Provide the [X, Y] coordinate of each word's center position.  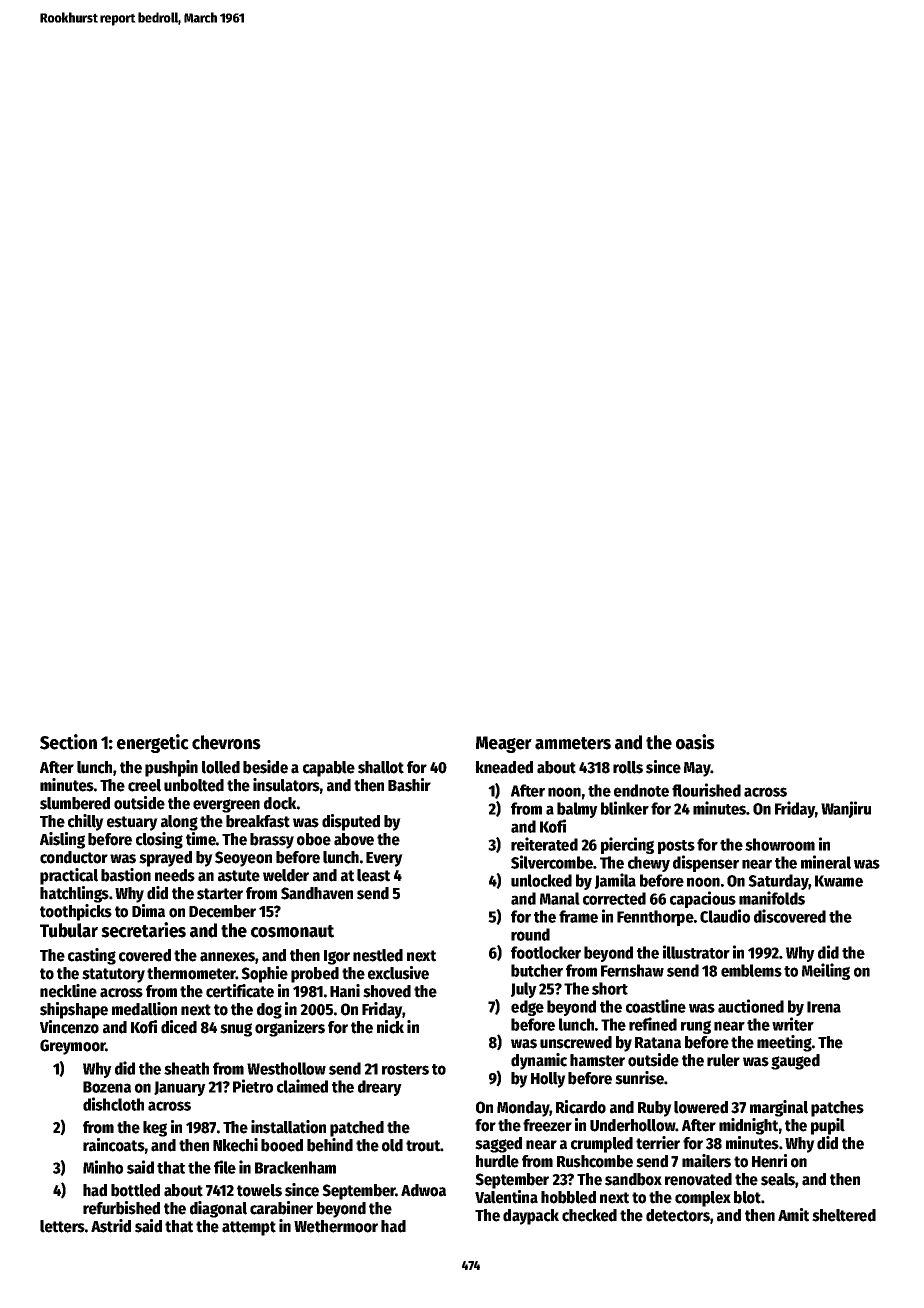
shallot [381, 767]
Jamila [615, 881]
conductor [74, 857]
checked [589, 1215]
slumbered [75, 803]
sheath [186, 1068]
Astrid [111, 1226]
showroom [780, 844]
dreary [380, 1088]
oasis [695, 742]
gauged [795, 1062]
